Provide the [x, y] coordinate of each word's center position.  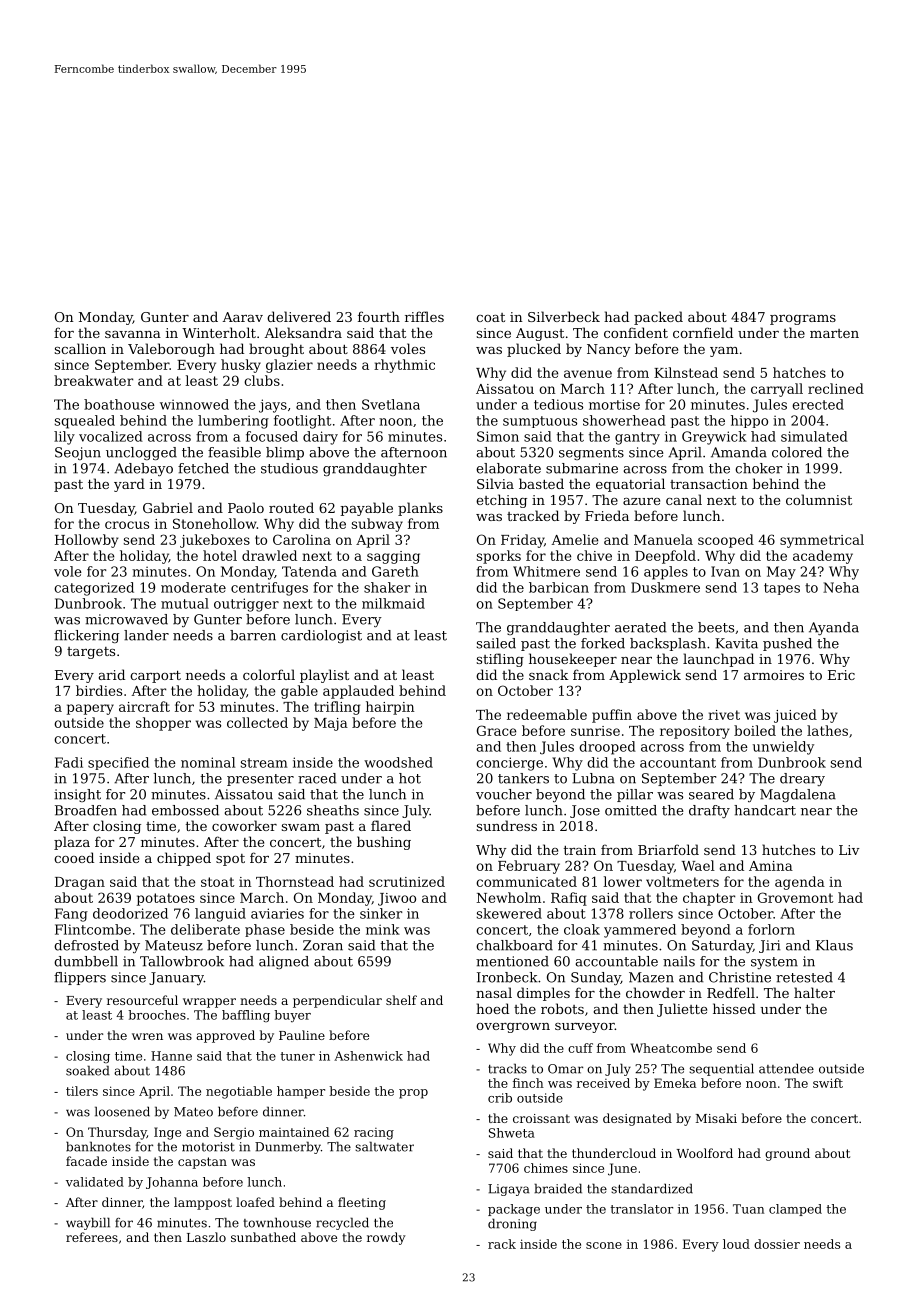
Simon [498, 436]
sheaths [333, 810]
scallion [80, 348]
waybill [88, 1223]
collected [257, 722]
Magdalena [798, 795]
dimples [543, 994]
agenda [800, 883]
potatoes [166, 899]
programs [803, 320]
